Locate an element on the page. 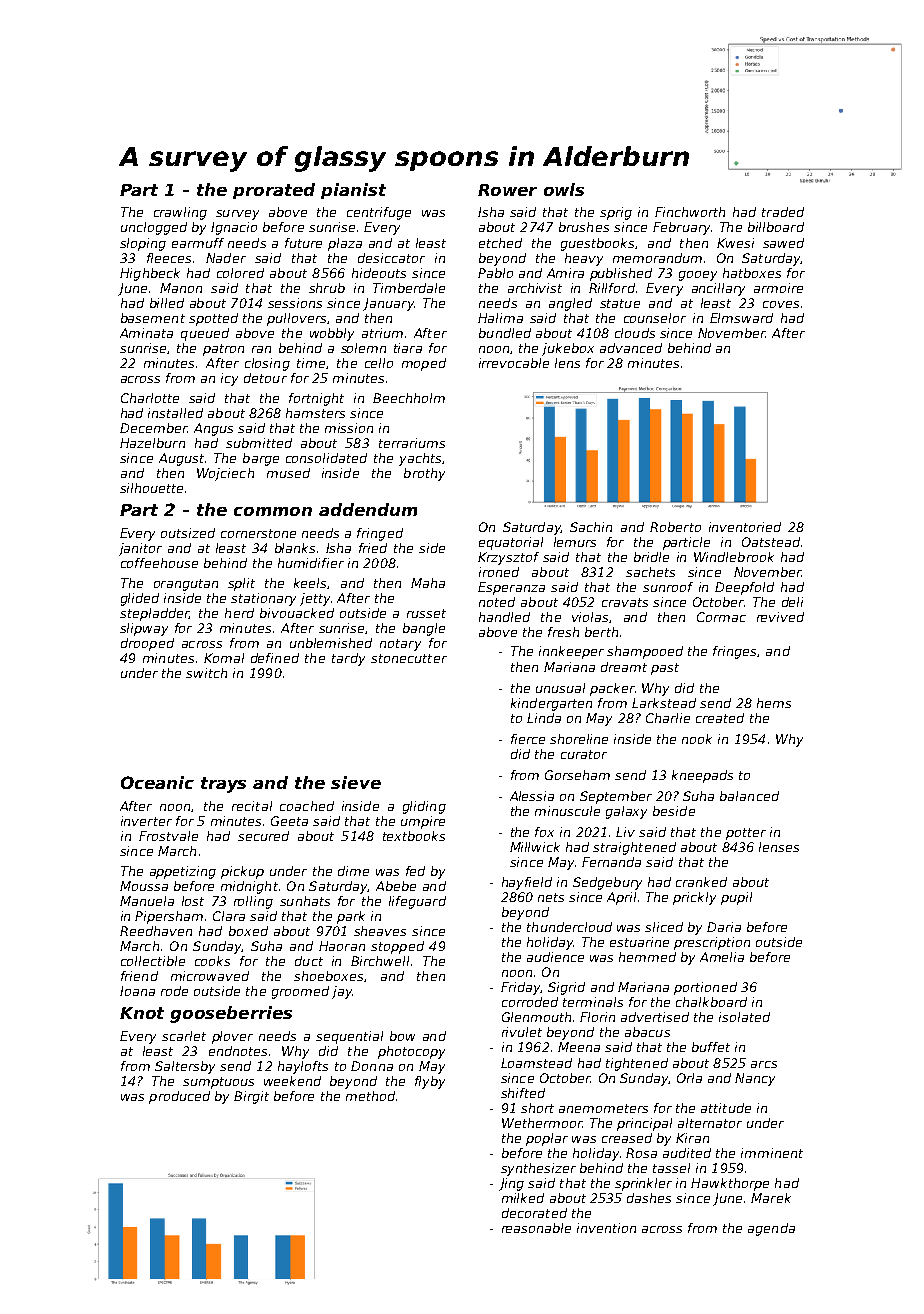 This document has width=924, height=1314. produced is located at coordinates (179, 1097).
